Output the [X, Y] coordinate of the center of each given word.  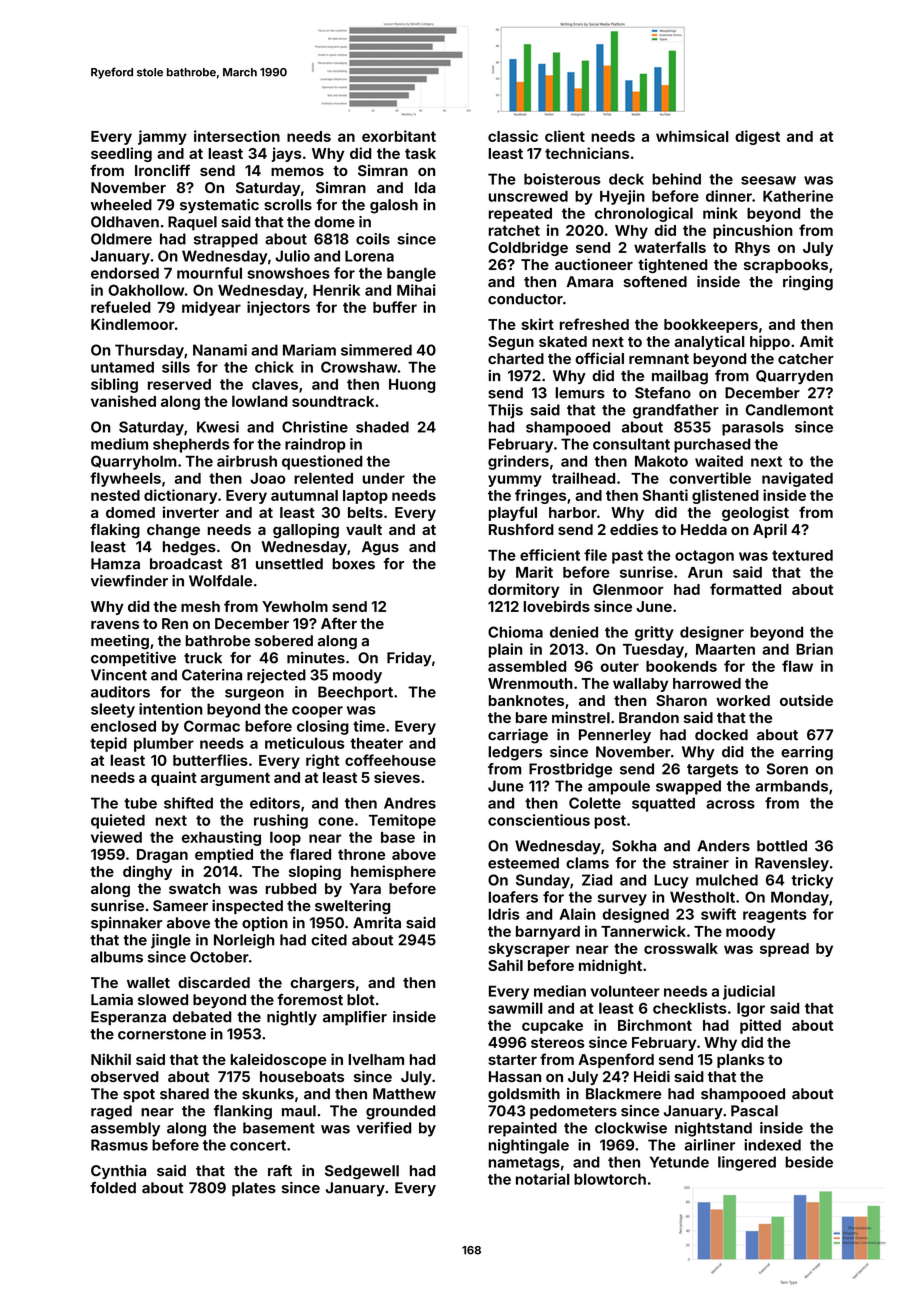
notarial [543, 1179]
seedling [121, 154]
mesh [200, 606]
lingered [747, 1163]
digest [757, 137]
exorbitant [399, 136]
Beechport [355, 693]
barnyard [548, 933]
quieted [118, 821]
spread [784, 950]
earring [807, 753]
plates [254, 1189]
